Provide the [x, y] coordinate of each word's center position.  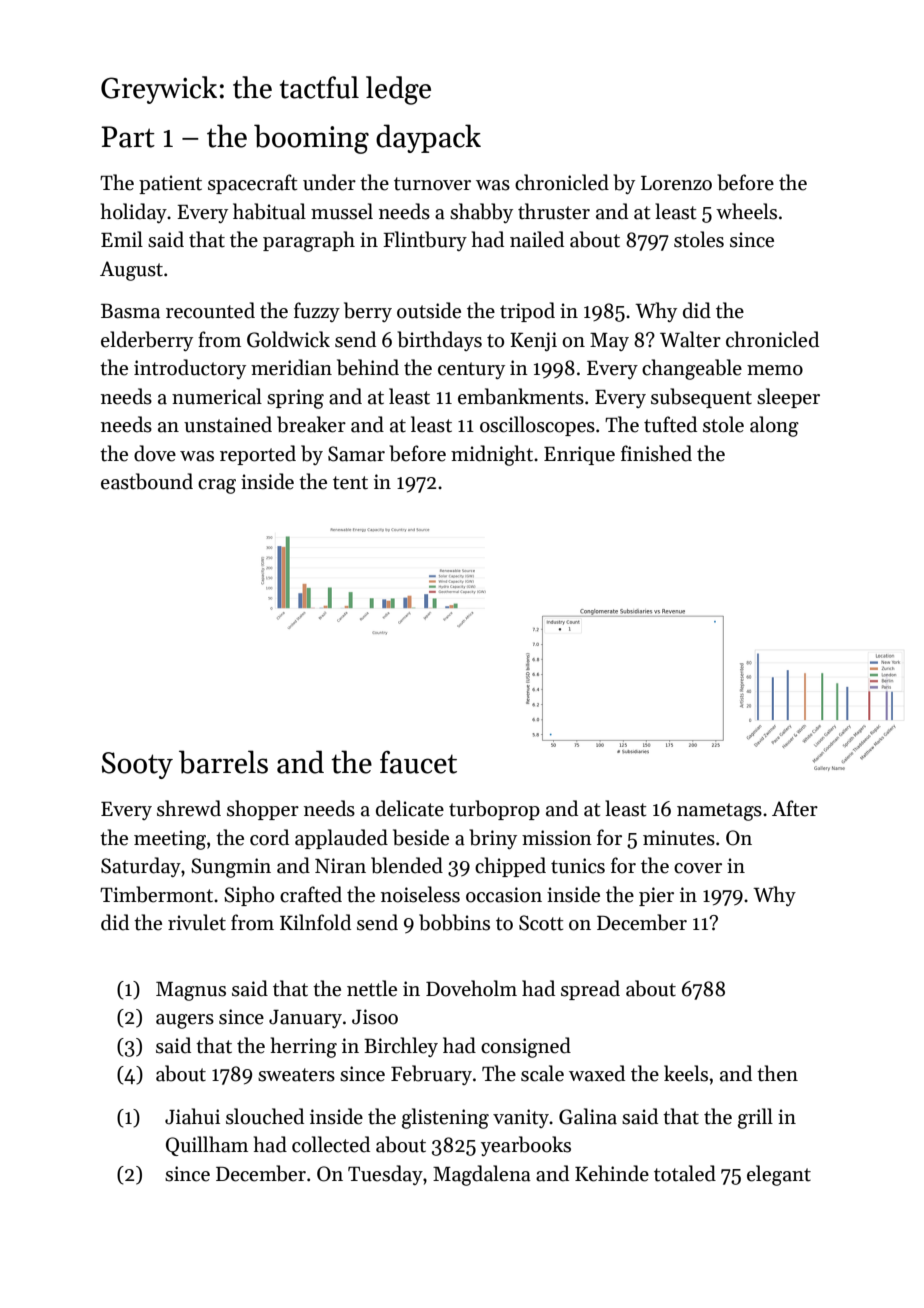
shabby [481, 213]
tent [350, 483]
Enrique [579, 455]
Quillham [207, 1146]
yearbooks [526, 1146]
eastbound [147, 481]
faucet [418, 762]
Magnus [191, 991]
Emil [122, 239]
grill [755, 1118]
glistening [445, 1118]
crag [217, 486]
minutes [679, 838]
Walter [690, 339]
